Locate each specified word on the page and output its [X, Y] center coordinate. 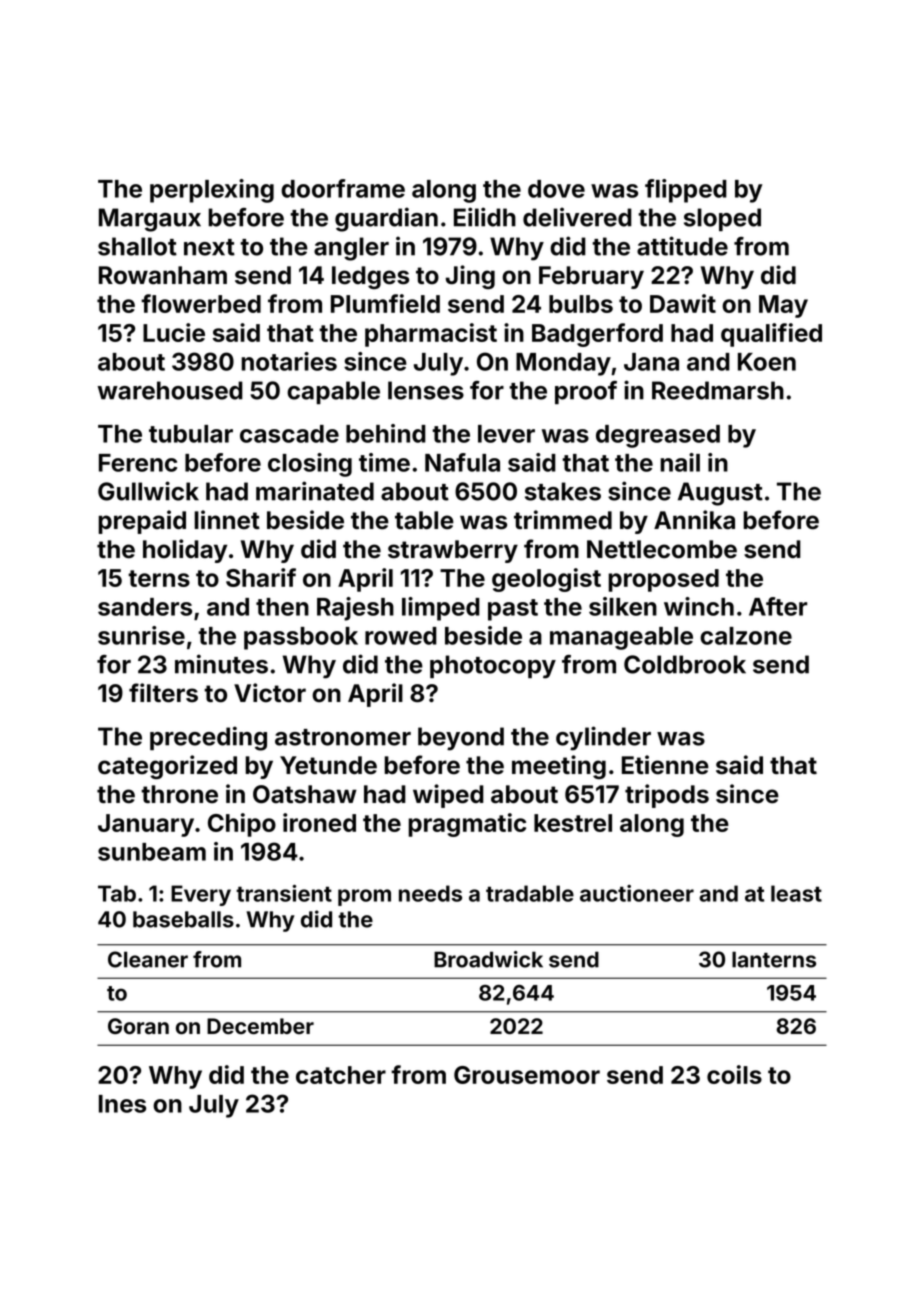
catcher [341, 1075]
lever [506, 434]
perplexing [212, 191]
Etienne [665, 765]
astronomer [343, 737]
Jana [651, 362]
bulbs [581, 304]
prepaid [142, 522]
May [783, 306]
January [146, 825]
